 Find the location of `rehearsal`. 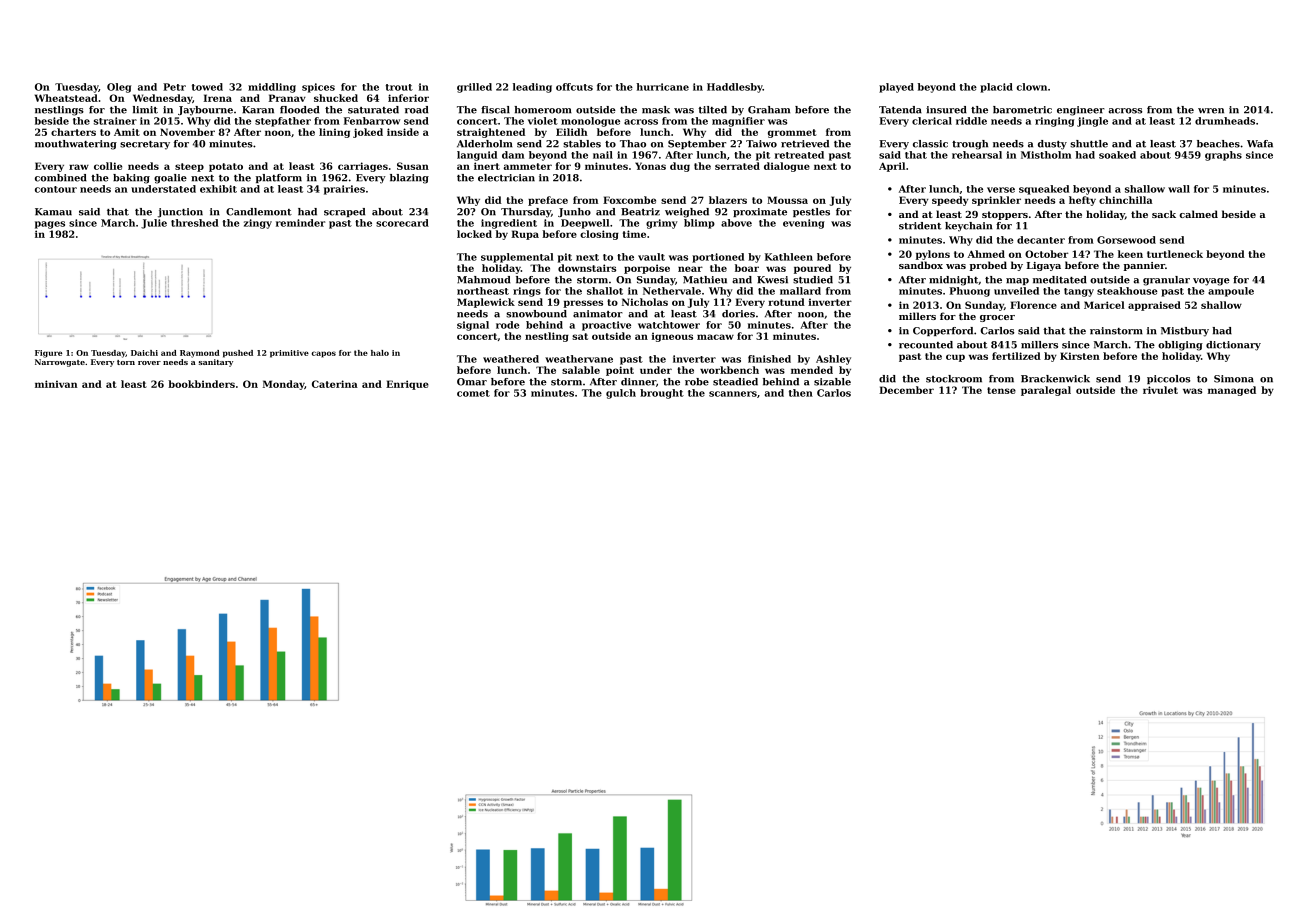

rehearsal is located at coordinates (977, 155).
